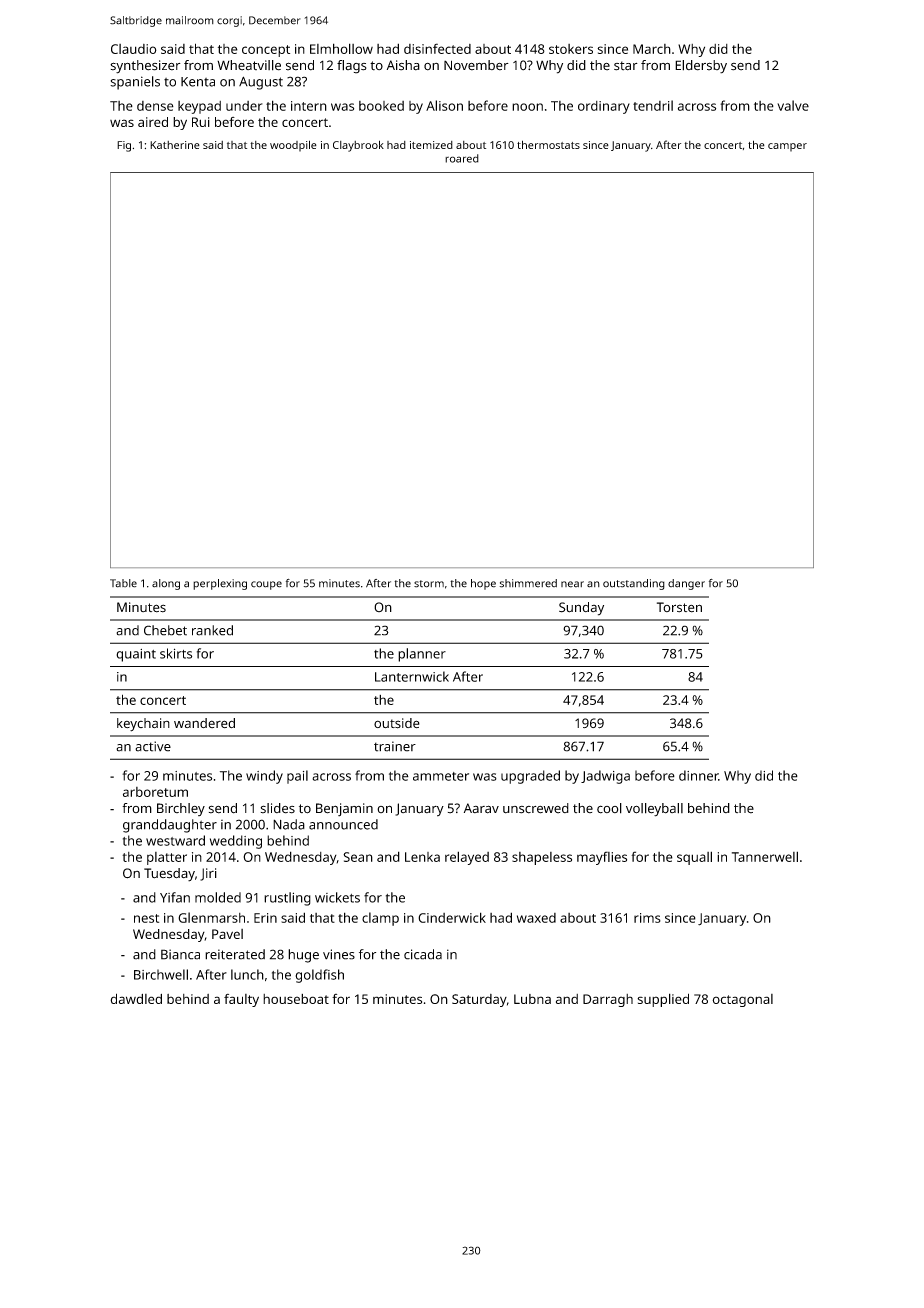 This screenshot has height=1308, width=924. Describe the element at coordinates (146, 918) in the screenshot. I see `nest` at that location.
